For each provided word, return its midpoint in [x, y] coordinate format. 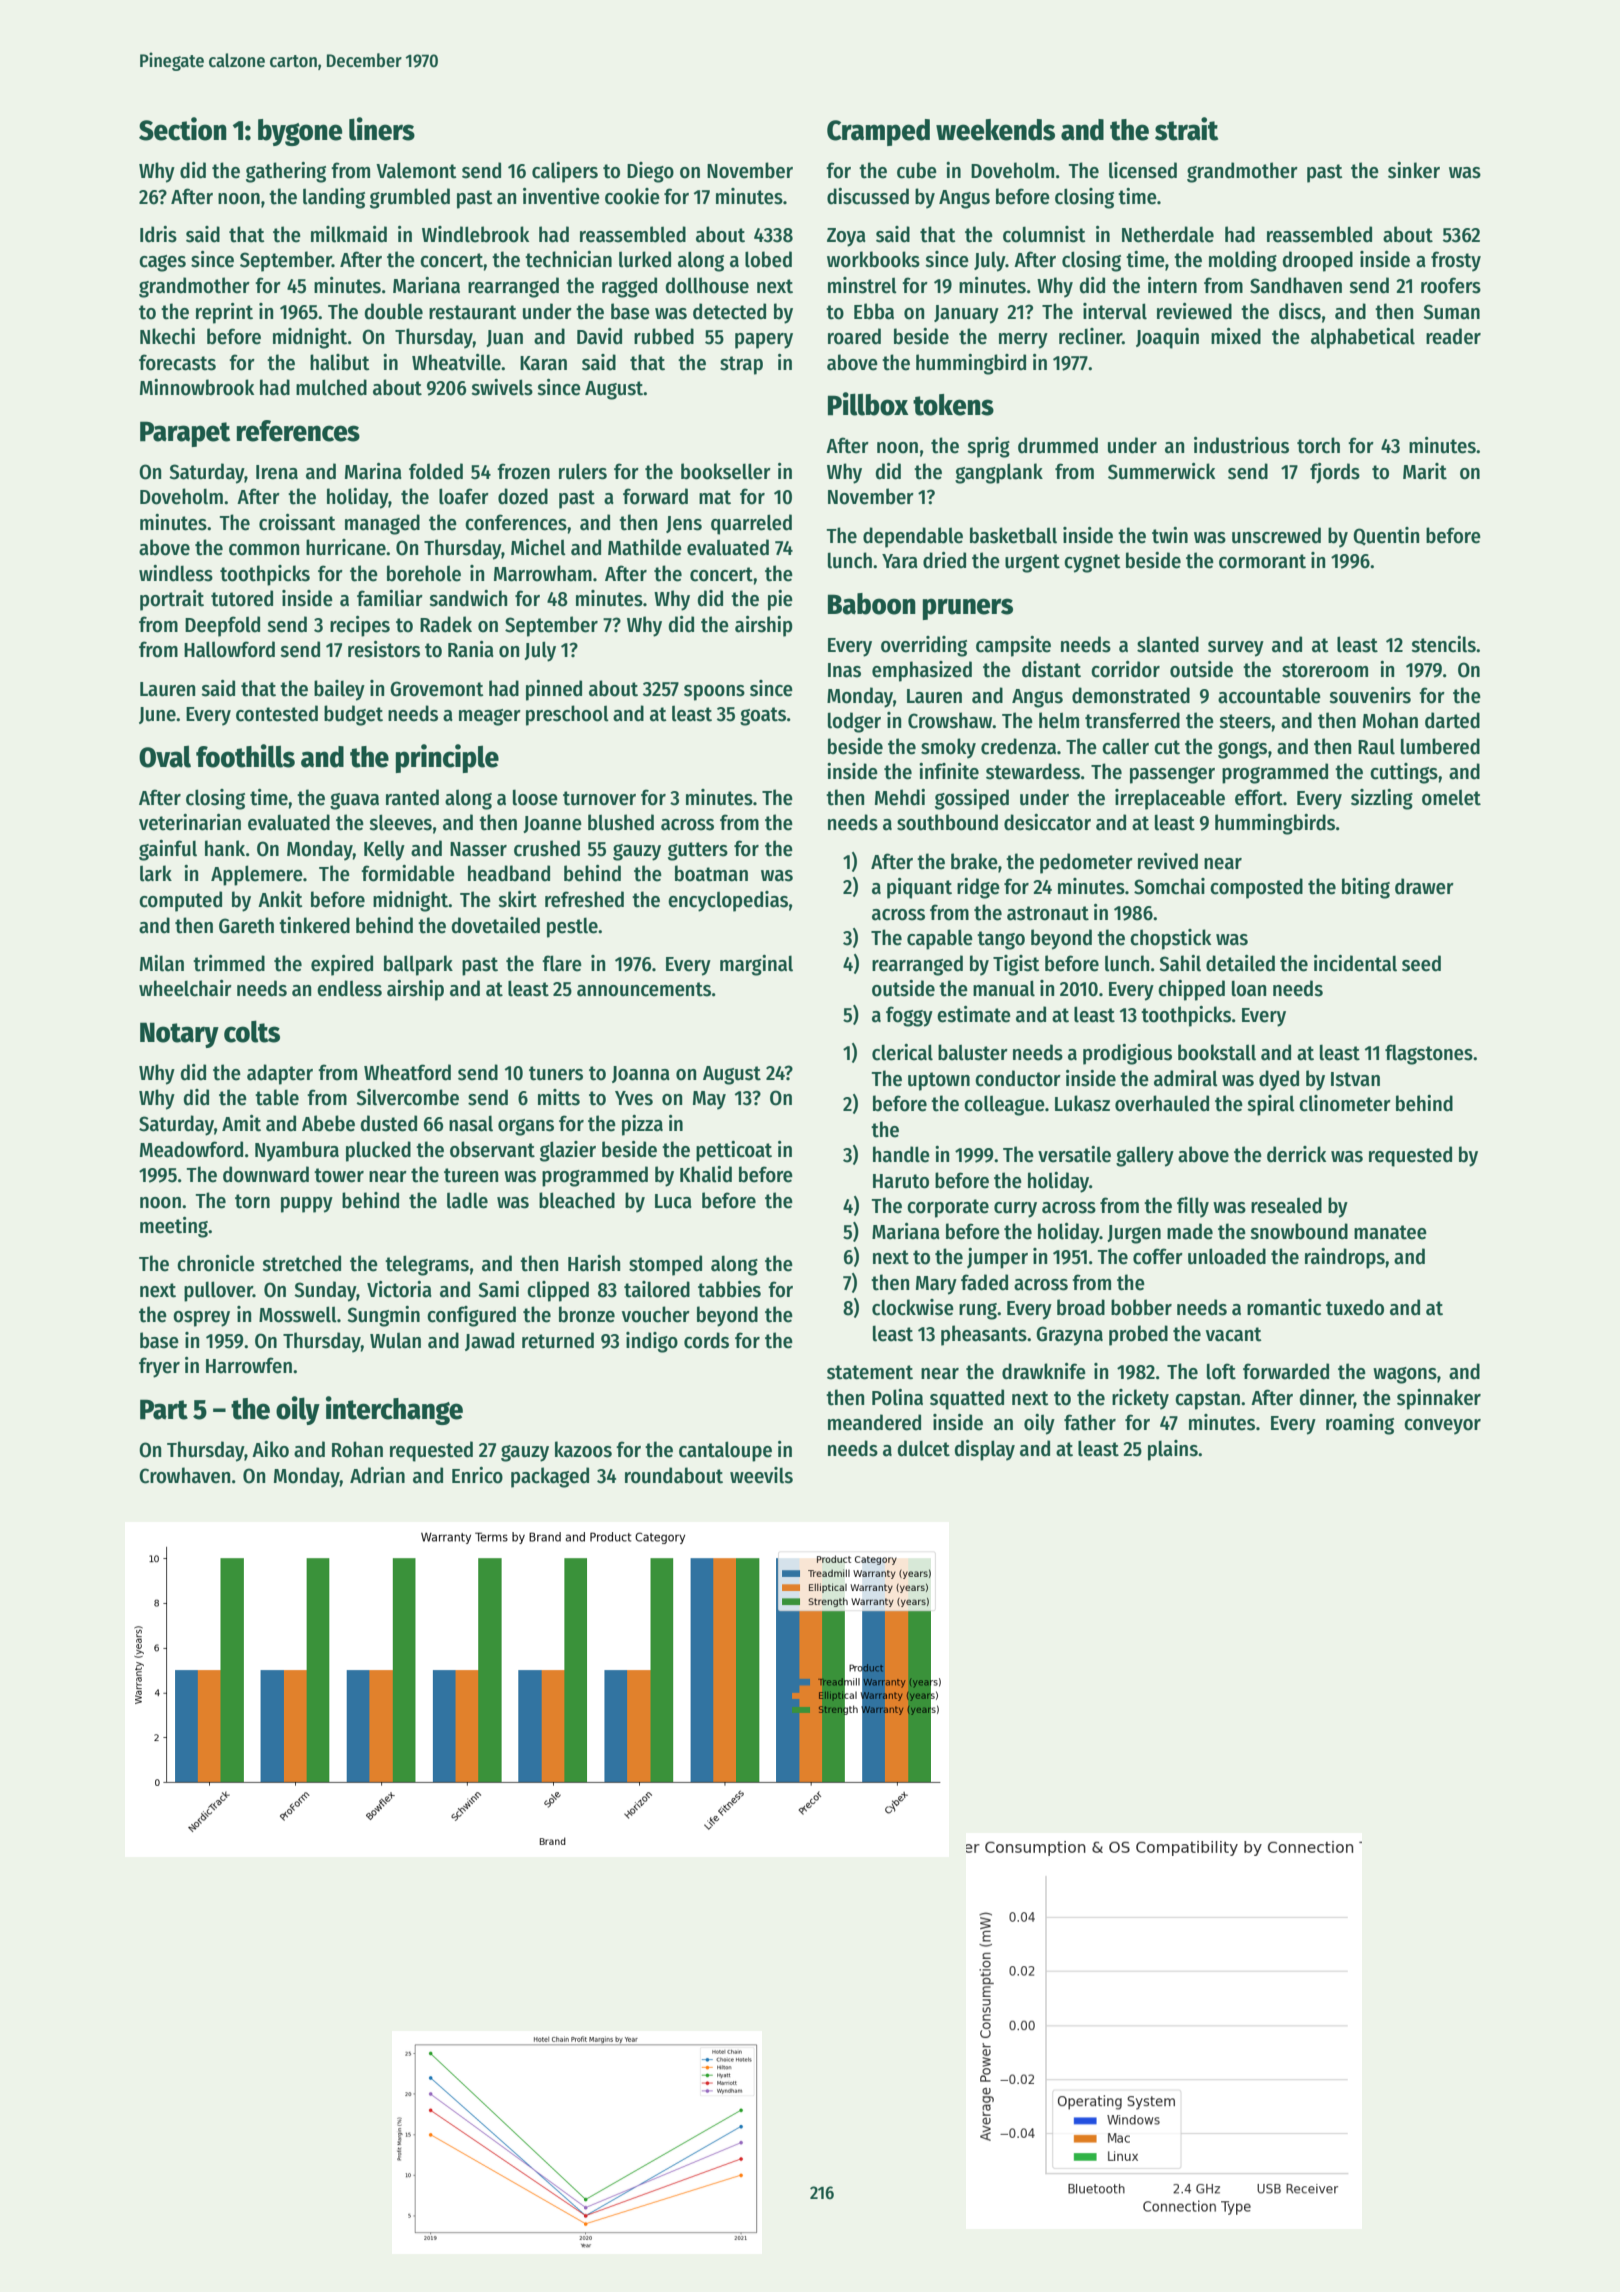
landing [334, 198]
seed [1421, 963]
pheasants [984, 1335]
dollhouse [707, 285]
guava [354, 801]
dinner [1326, 1398]
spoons [714, 693]
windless [176, 573]
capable [940, 939]
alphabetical [1363, 338]
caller [1125, 746]
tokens [953, 405]
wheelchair [185, 988]
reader [1453, 336]
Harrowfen [249, 1365]
